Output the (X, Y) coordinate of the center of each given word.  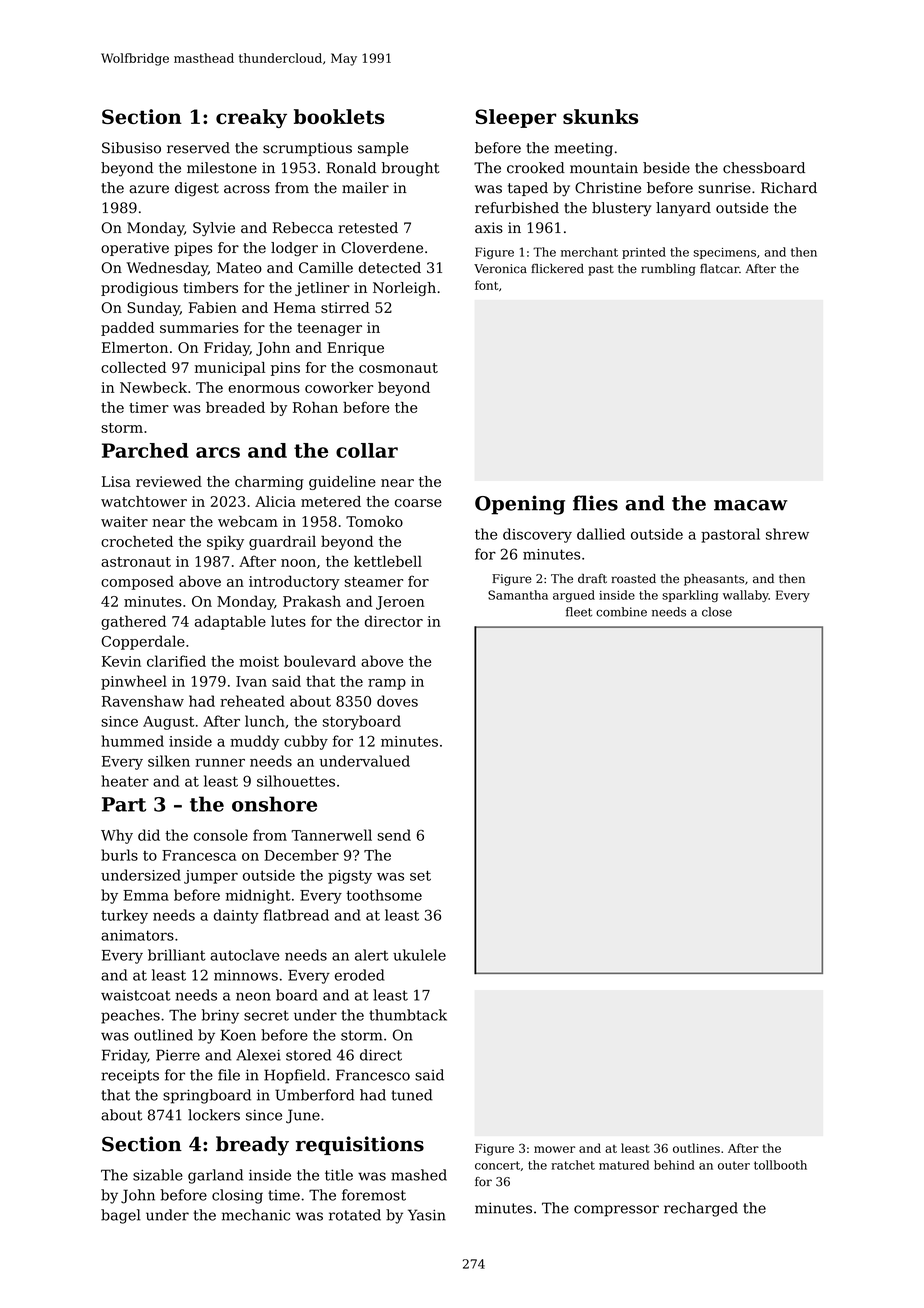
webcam (248, 521)
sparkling (690, 596)
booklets (339, 116)
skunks (600, 116)
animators (137, 935)
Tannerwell (331, 835)
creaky (251, 118)
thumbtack (408, 1015)
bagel (121, 1216)
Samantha (518, 595)
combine (621, 612)
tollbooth (780, 1165)
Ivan (251, 681)
